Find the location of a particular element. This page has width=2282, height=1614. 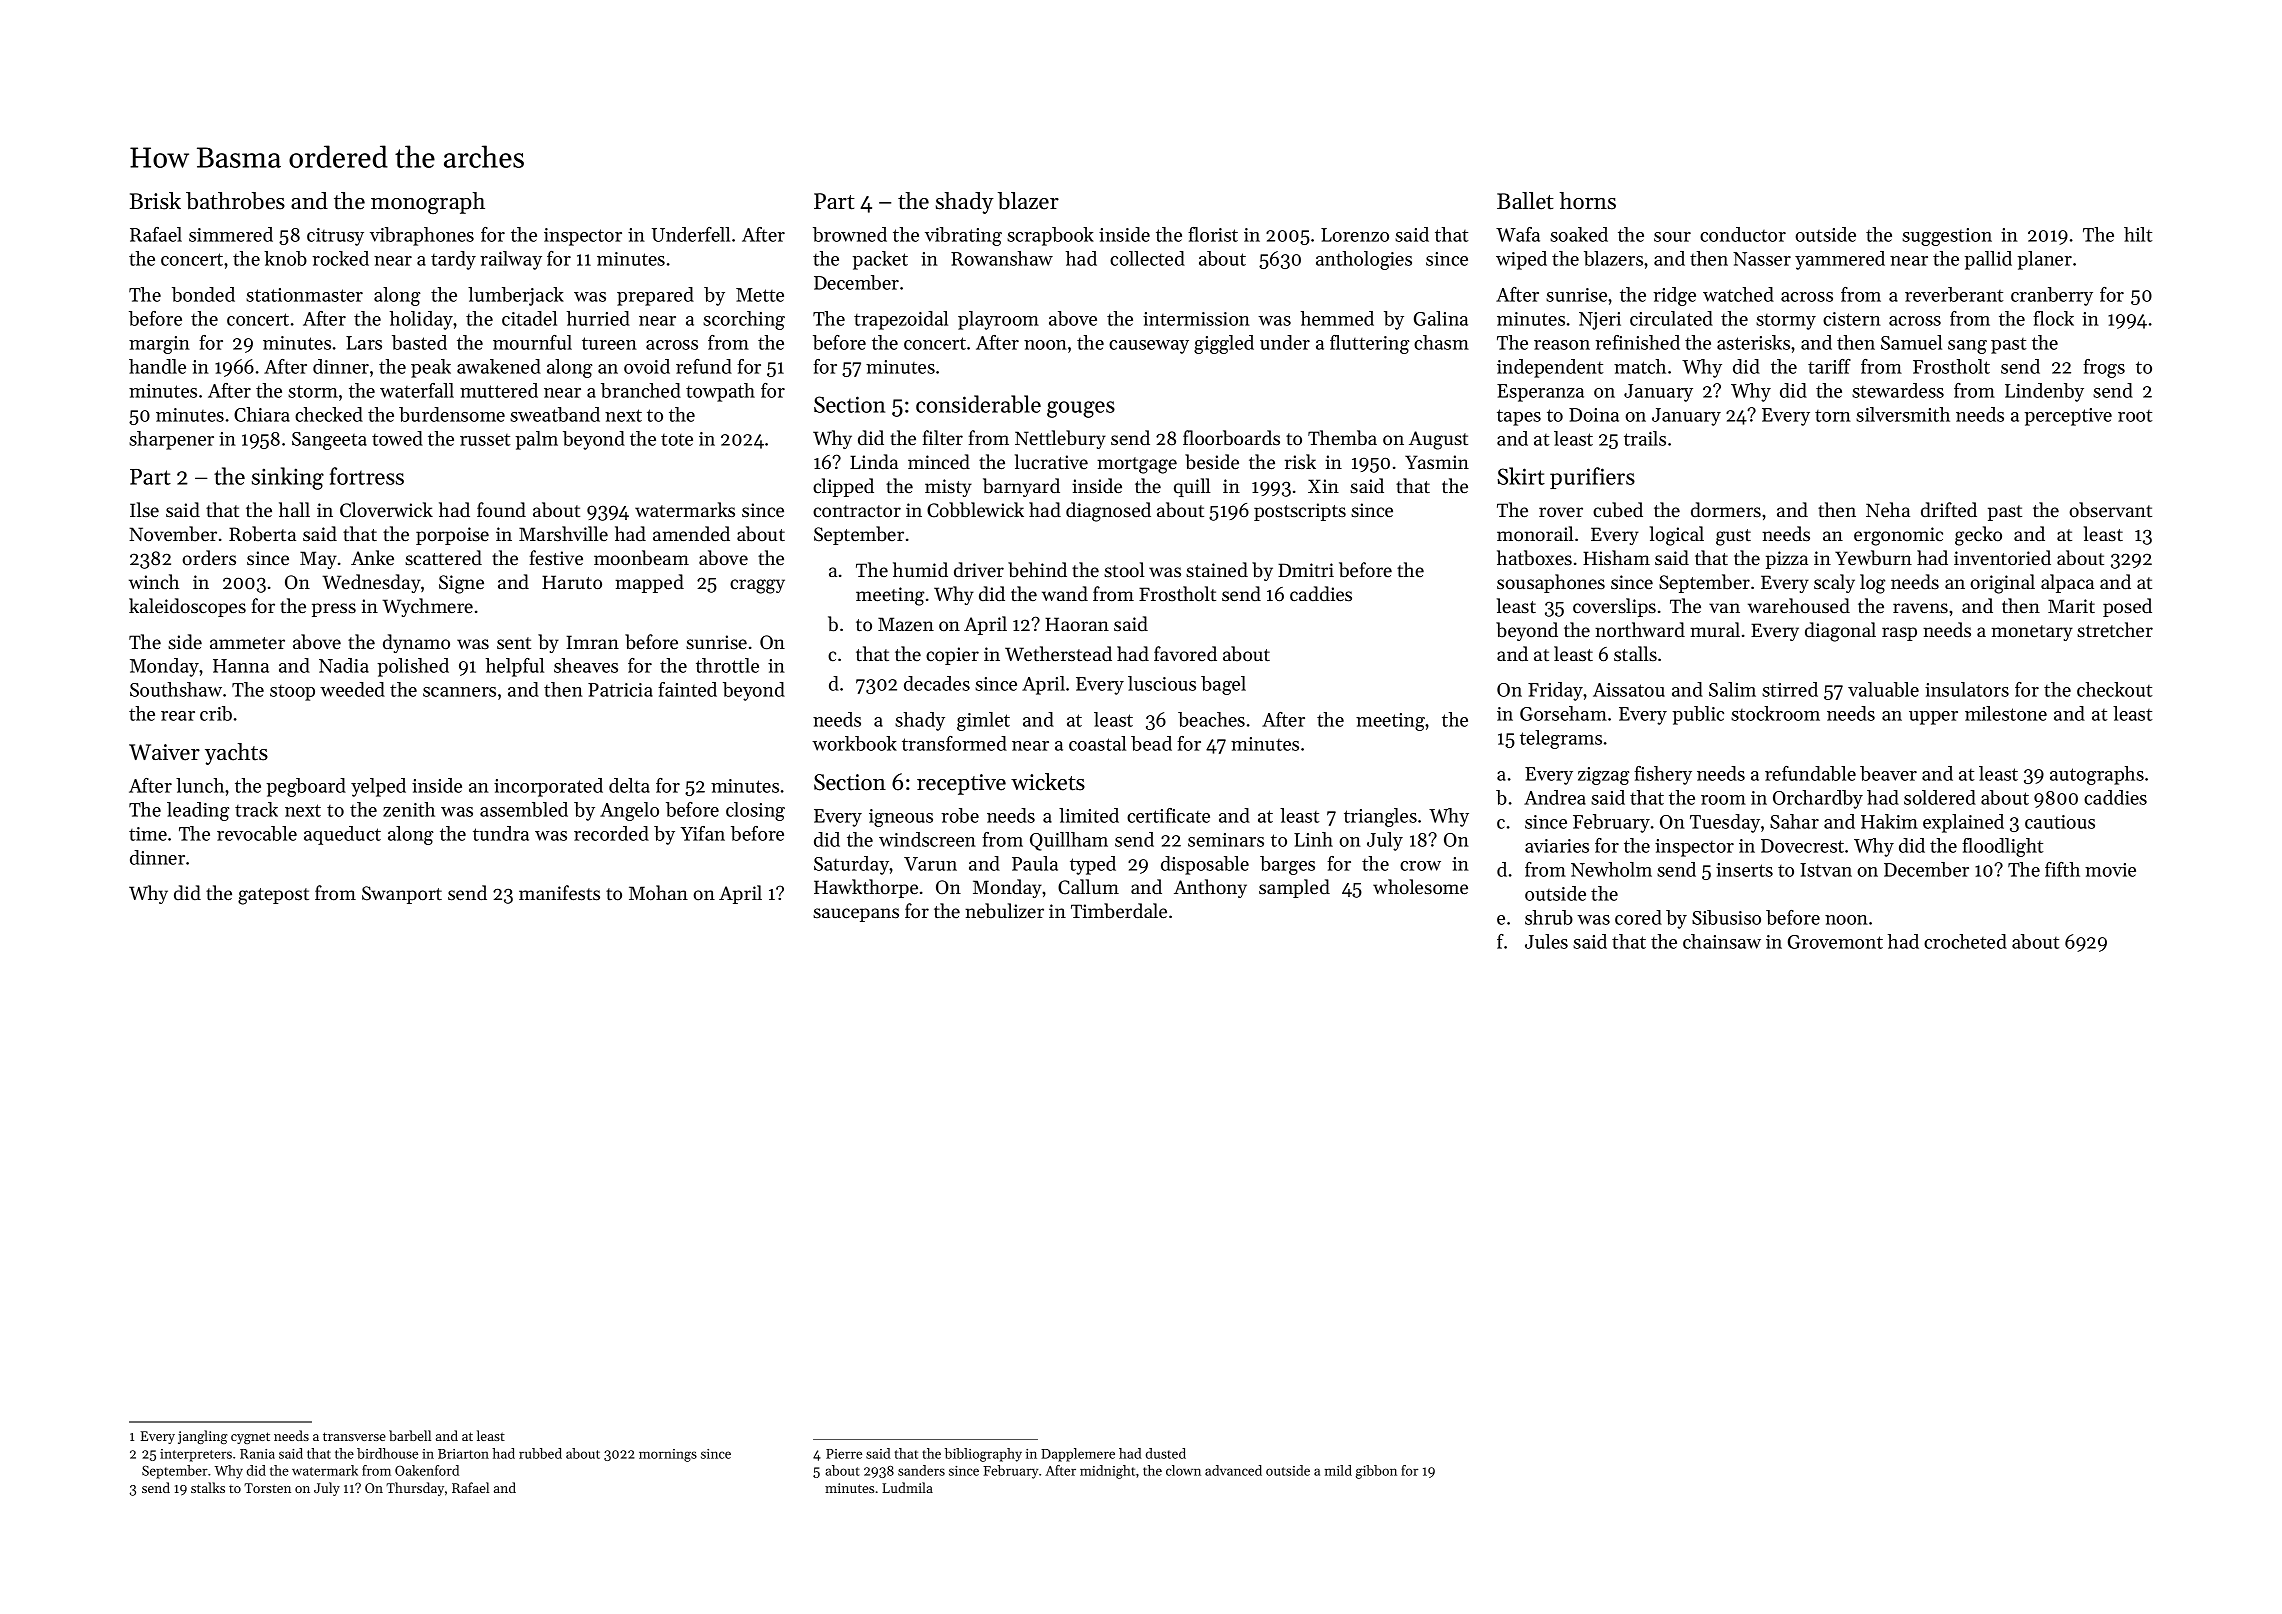

luscious is located at coordinates (1162, 683).
